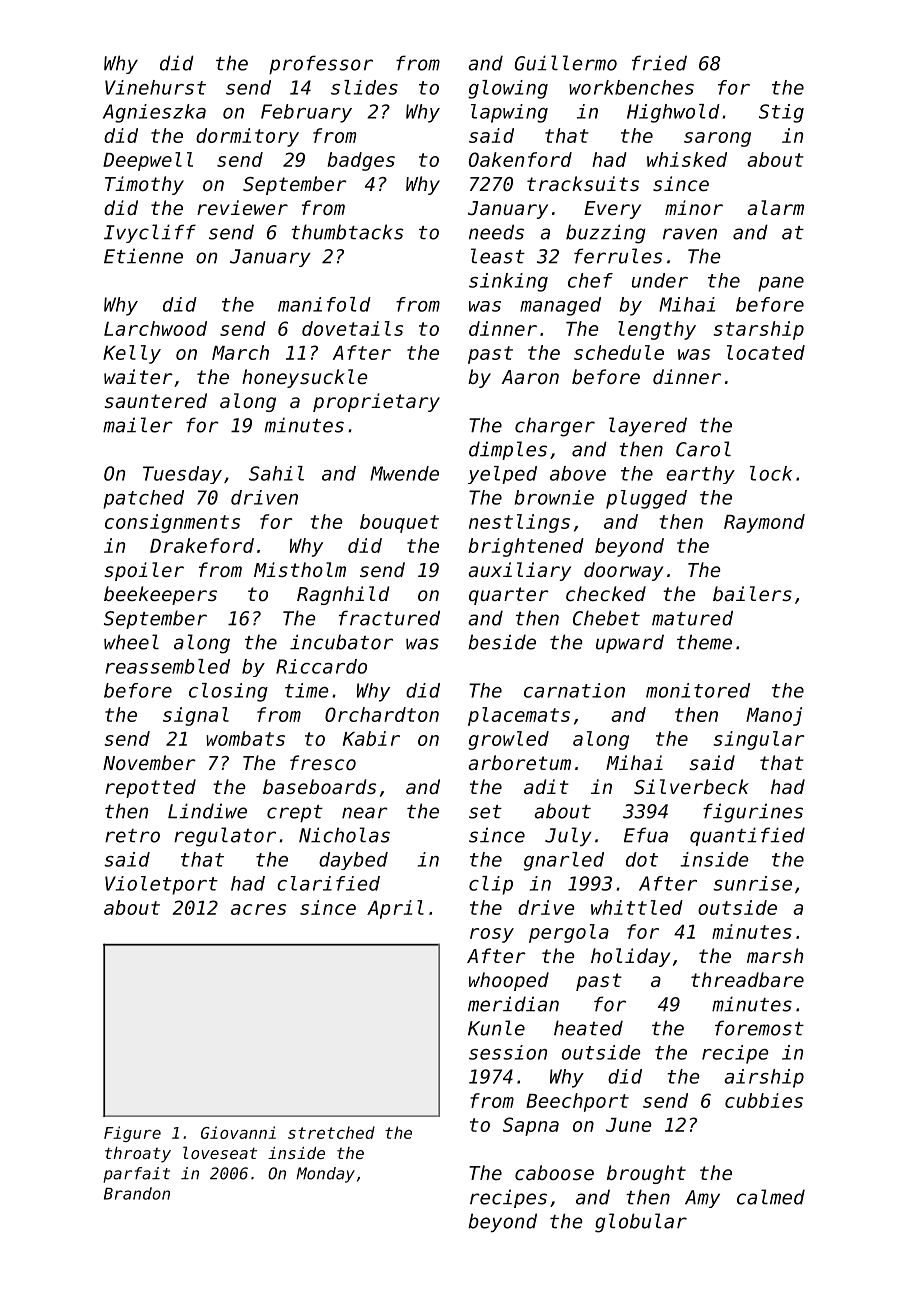 Image resolution: width=908 pixels, height=1316 pixels. Describe the element at coordinates (132, 1134) in the screenshot. I see `Figure` at that location.
